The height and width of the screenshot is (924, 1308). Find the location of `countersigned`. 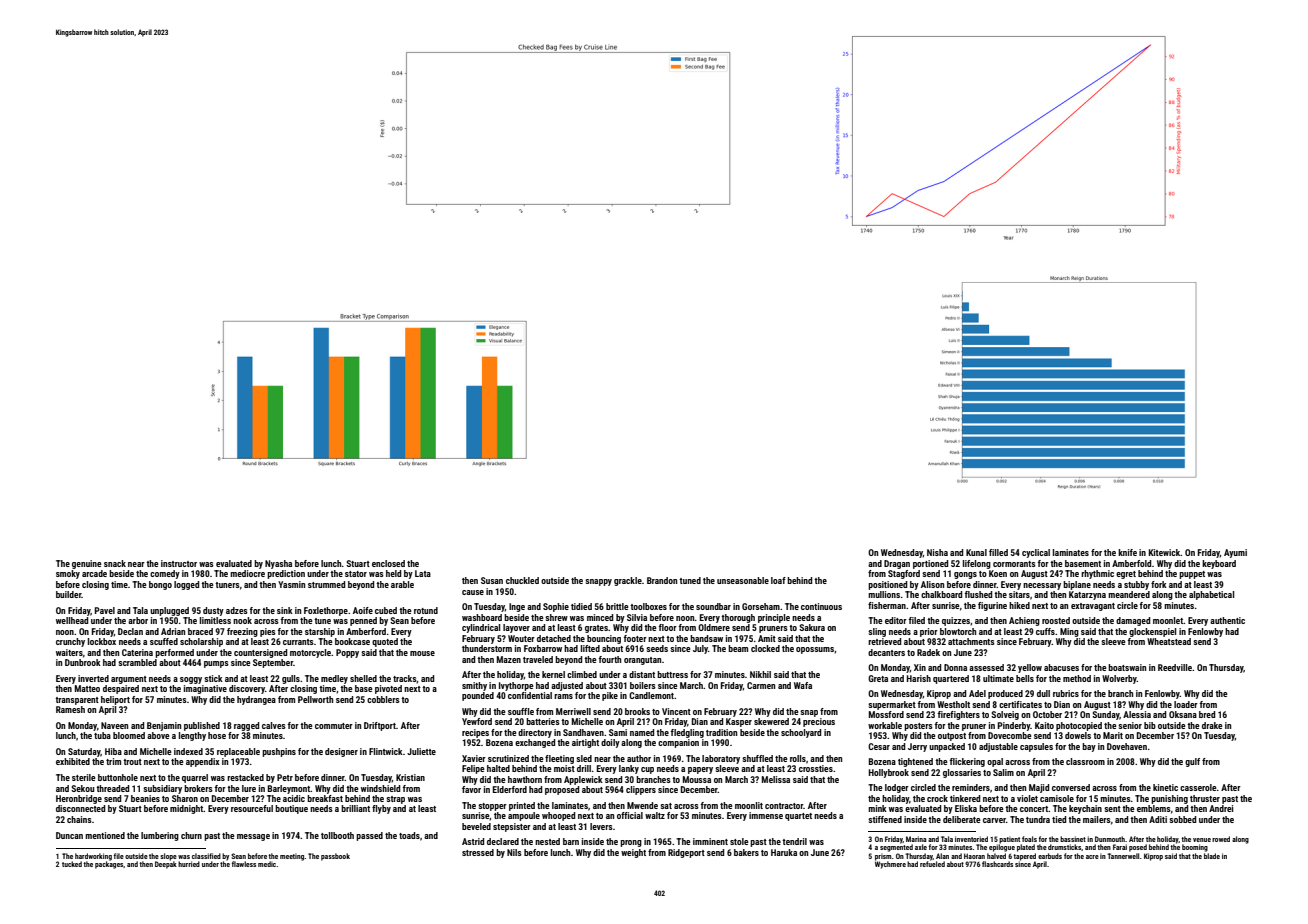

countersigned is located at coordinates (260, 653).
